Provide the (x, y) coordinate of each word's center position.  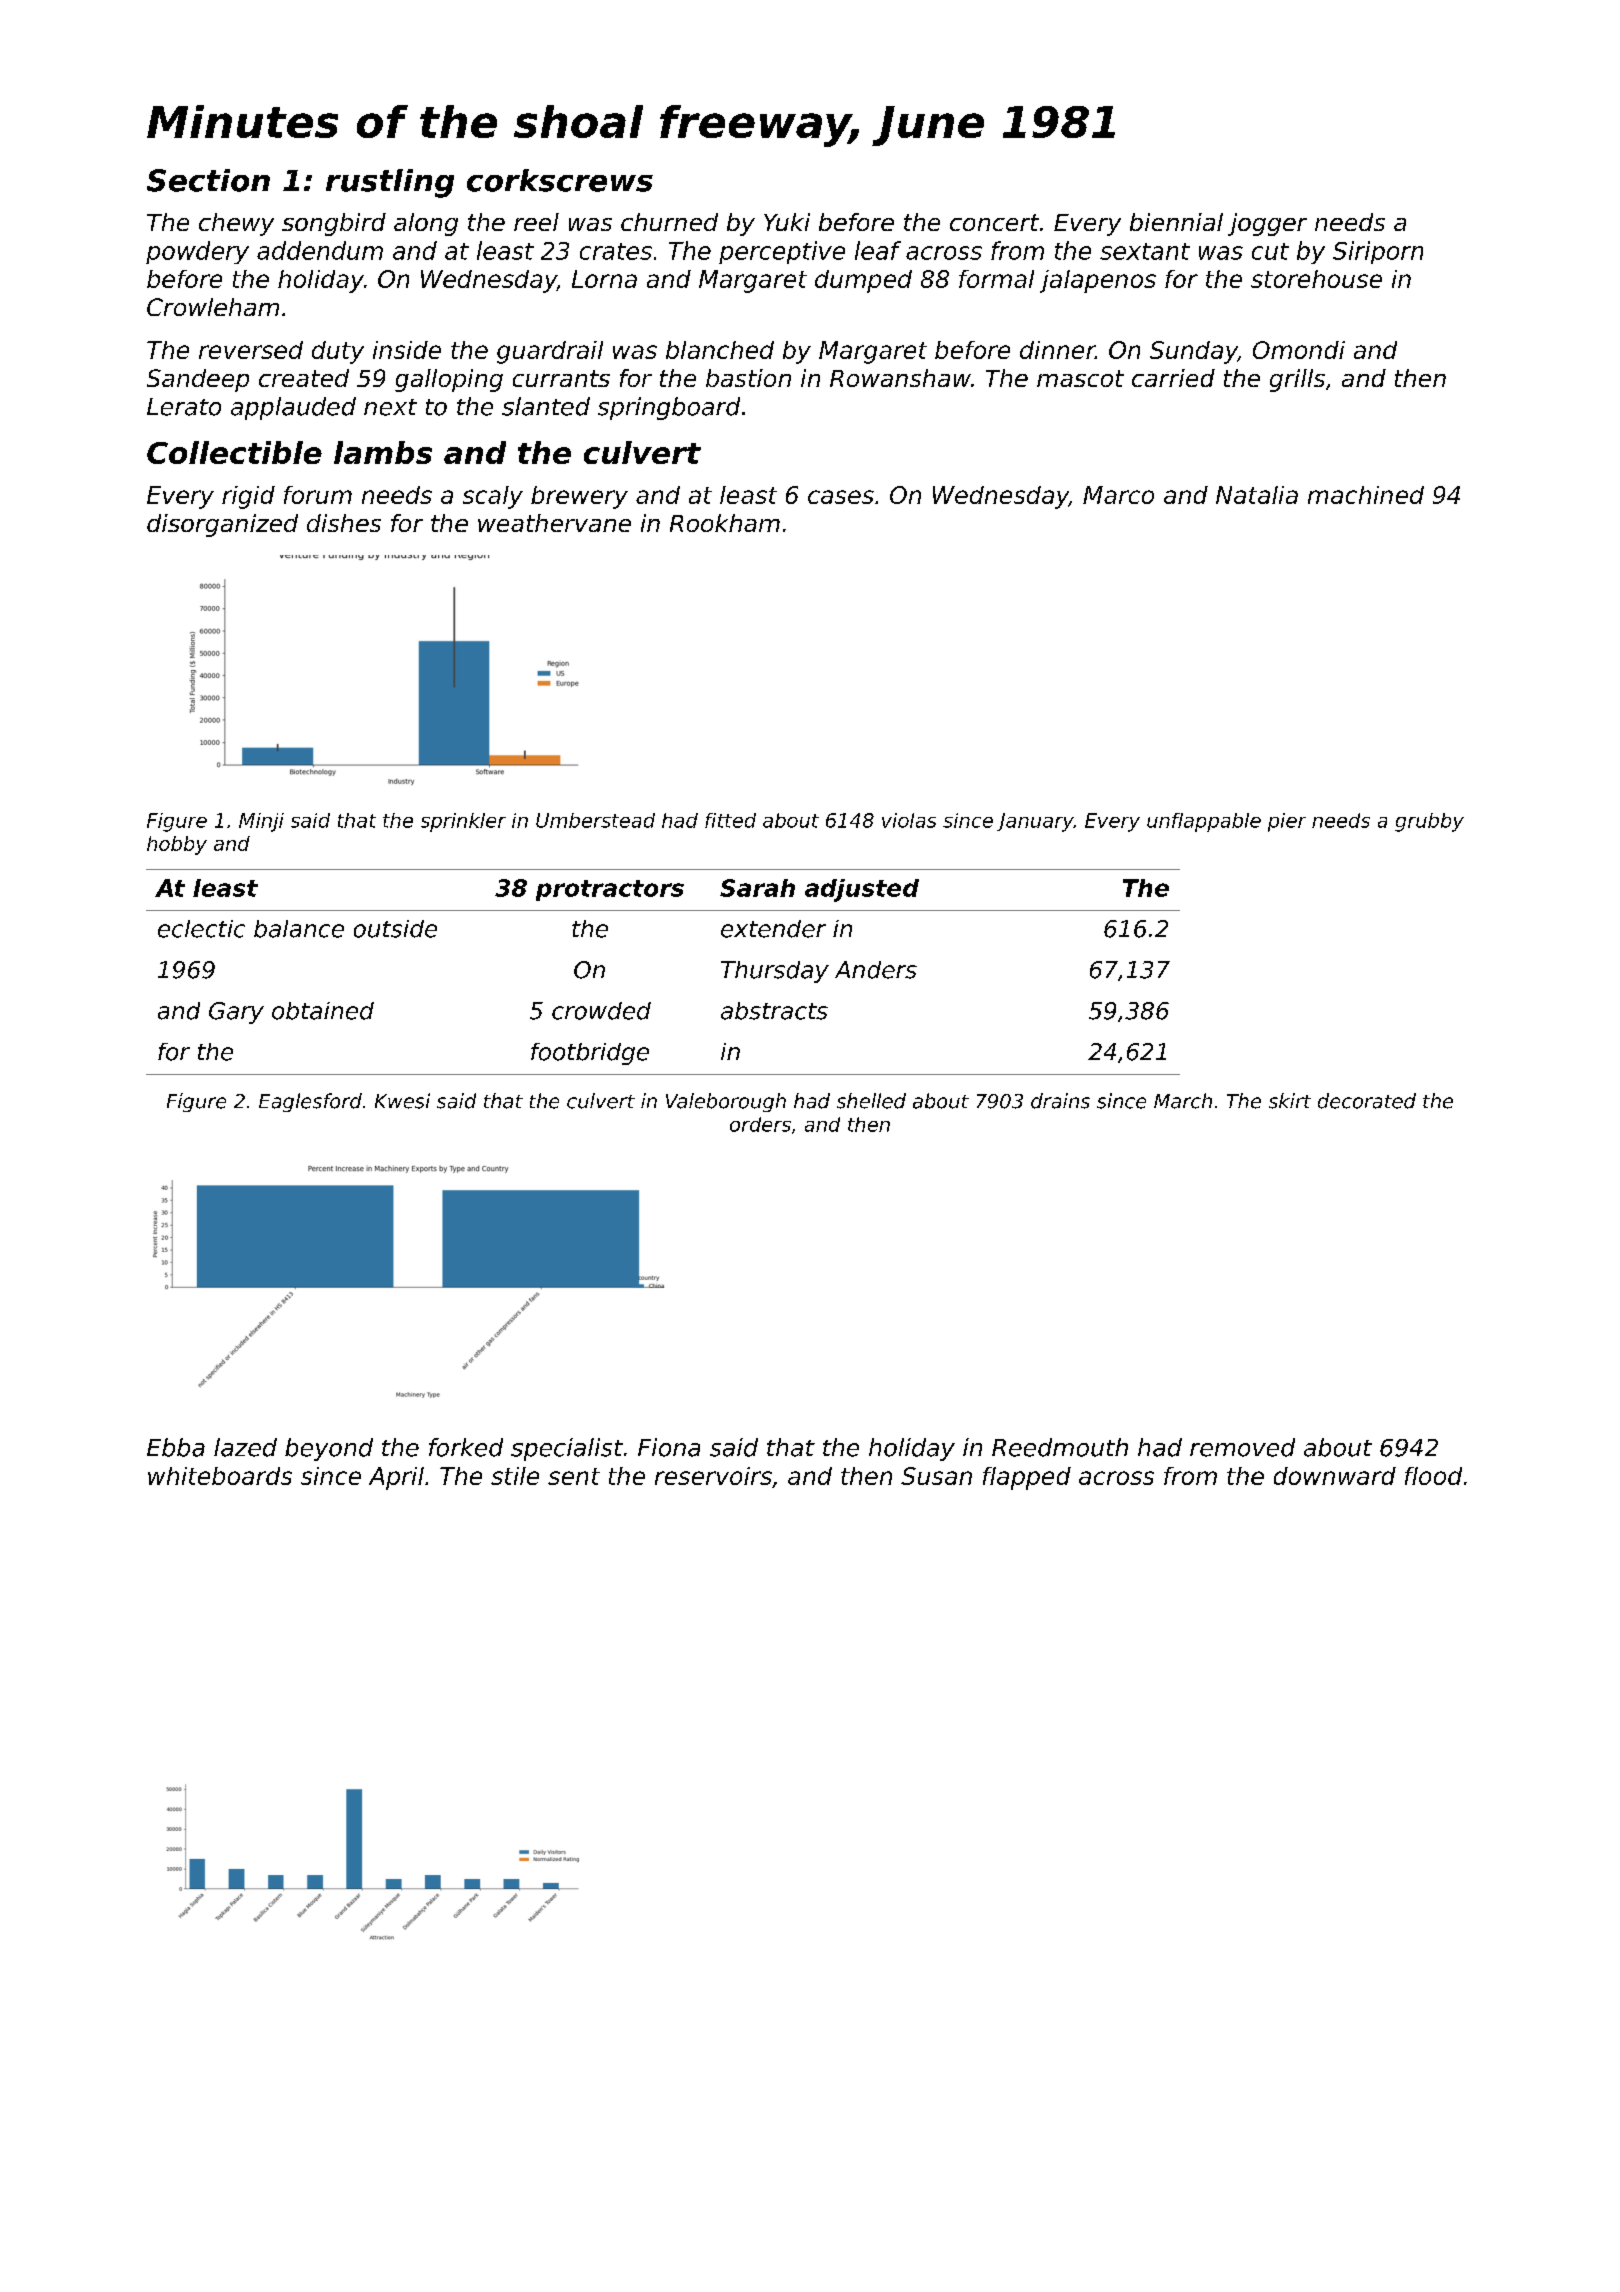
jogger (1267, 224)
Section (208, 180)
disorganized (222, 525)
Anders (876, 970)
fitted (730, 820)
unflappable (1204, 822)
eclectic (201, 929)
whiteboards (220, 1476)
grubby (1429, 822)
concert (994, 222)
